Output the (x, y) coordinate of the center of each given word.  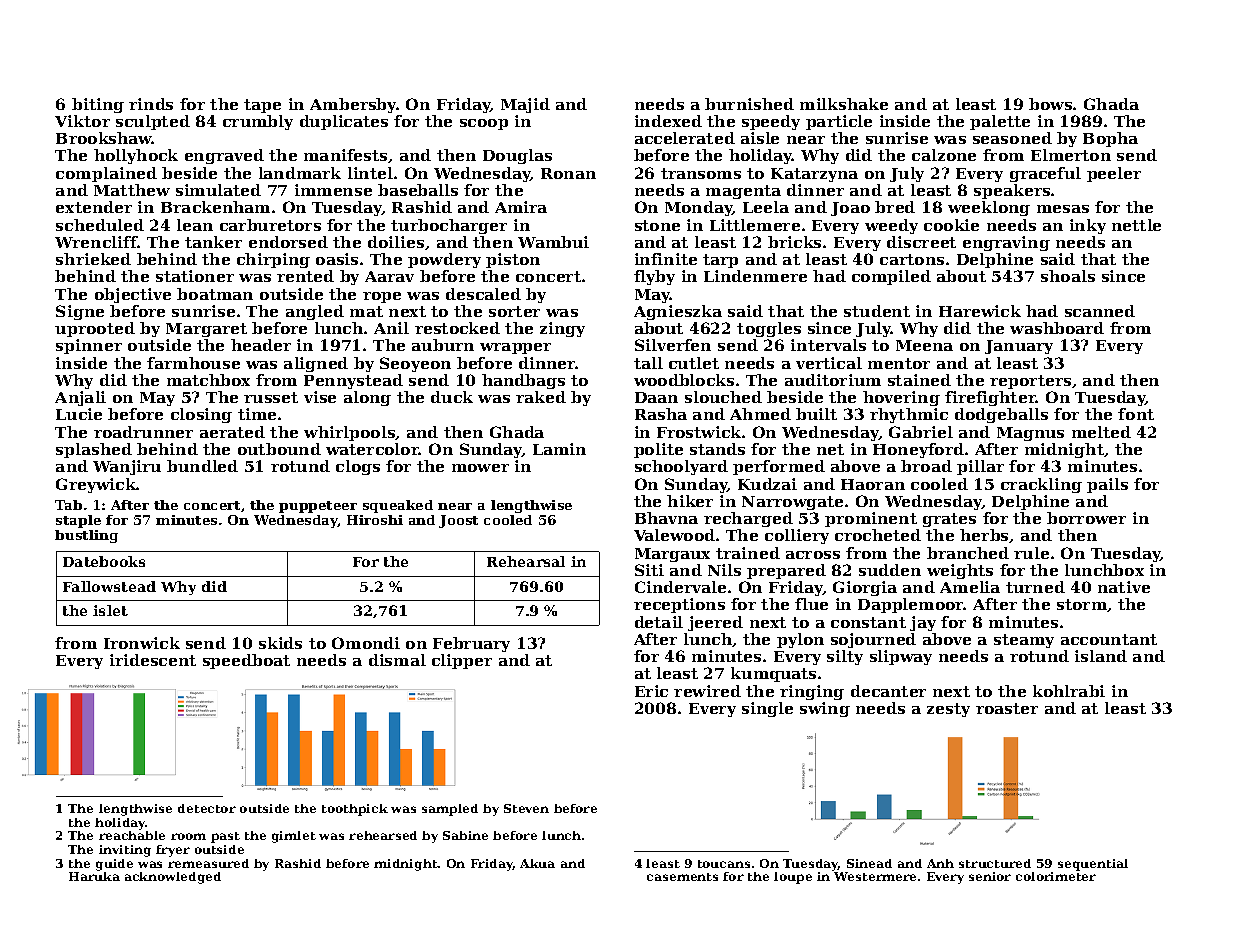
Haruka (94, 876)
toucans (724, 864)
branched (968, 553)
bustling (86, 536)
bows (1050, 104)
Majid (525, 105)
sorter (514, 311)
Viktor (82, 121)
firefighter (990, 398)
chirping (273, 260)
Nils (724, 570)
